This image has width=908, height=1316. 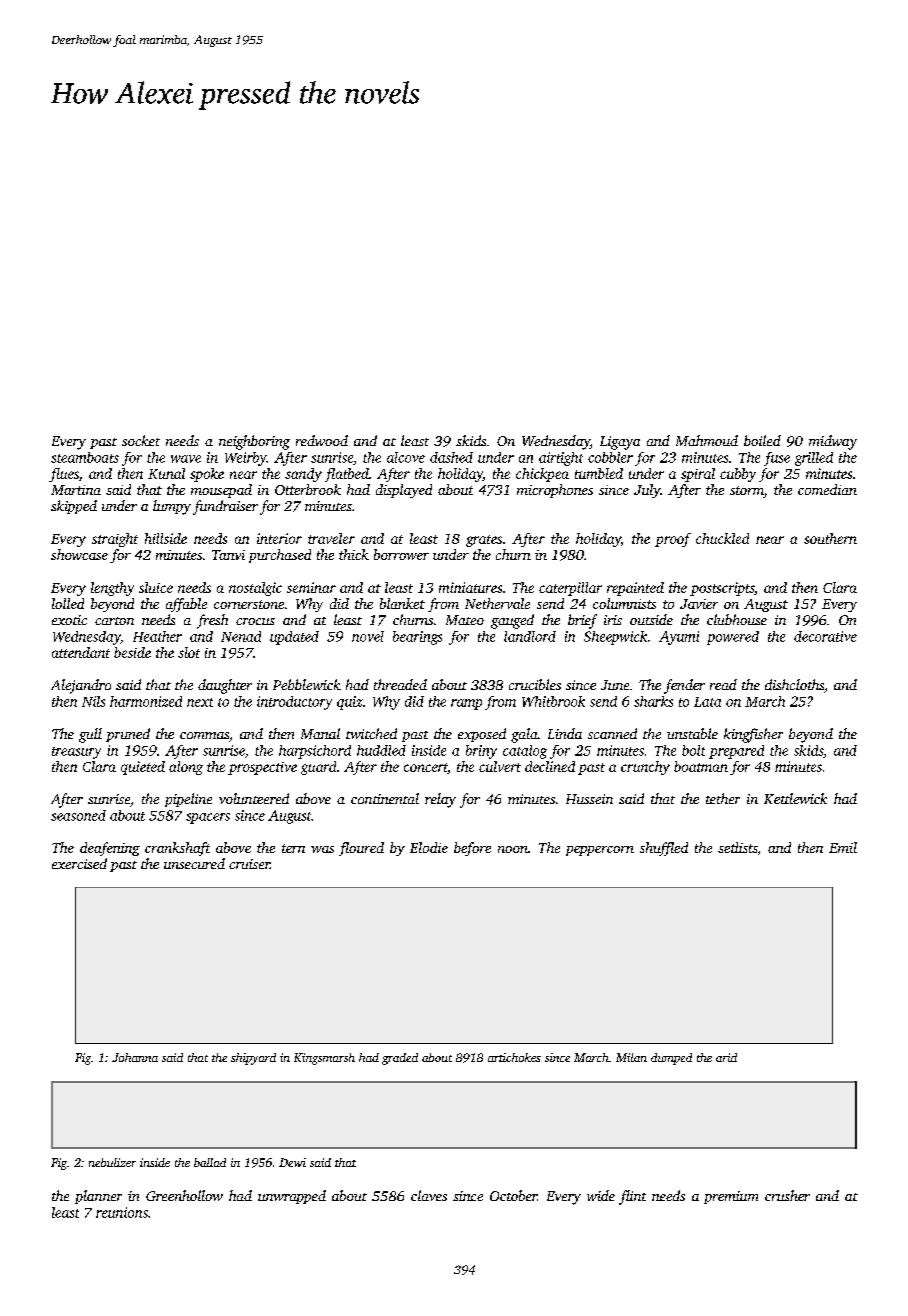 What do you see at coordinates (143, 768) in the image?
I see `quieted` at bounding box center [143, 768].
